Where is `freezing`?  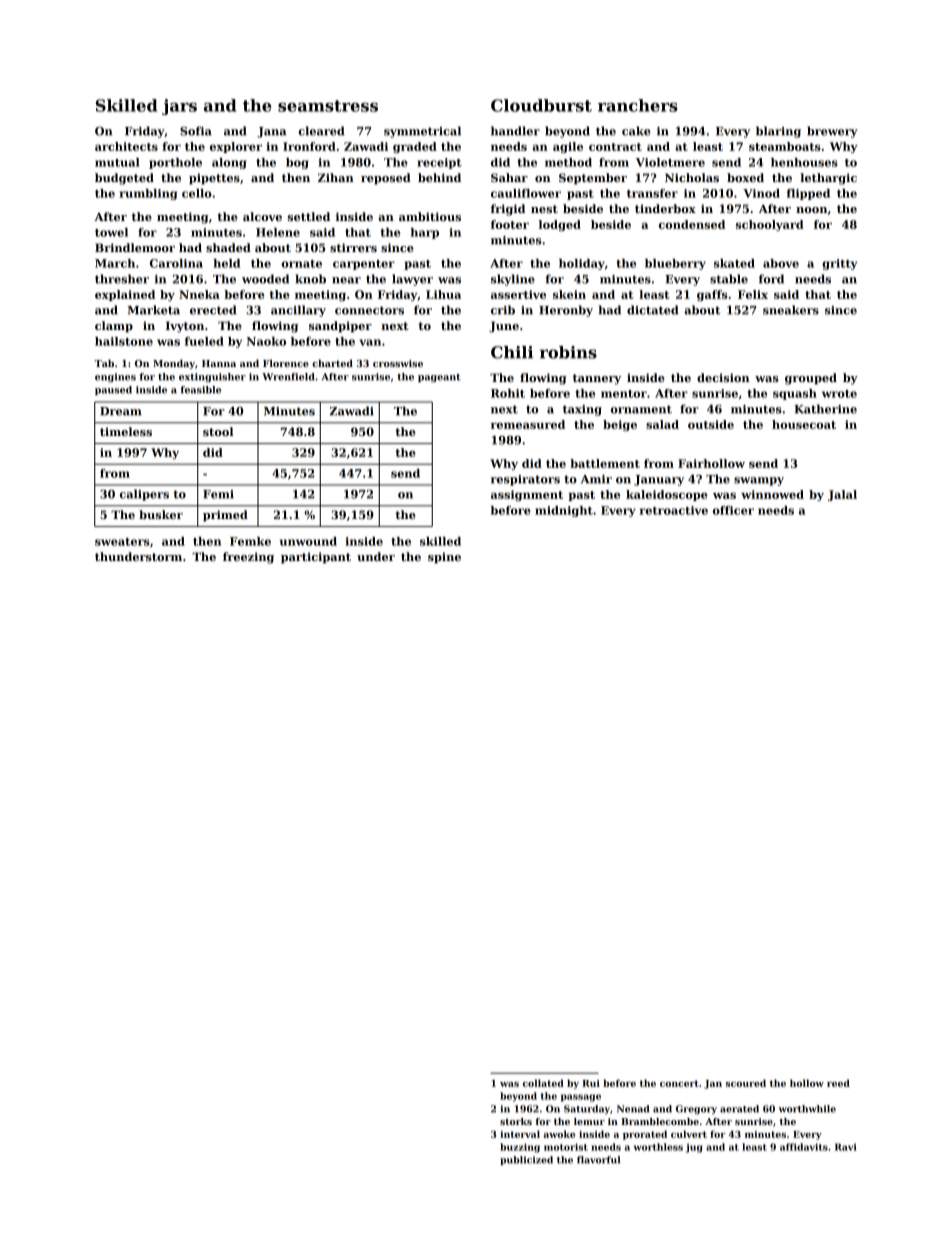
freezing is located at coordinates (248, 558).
